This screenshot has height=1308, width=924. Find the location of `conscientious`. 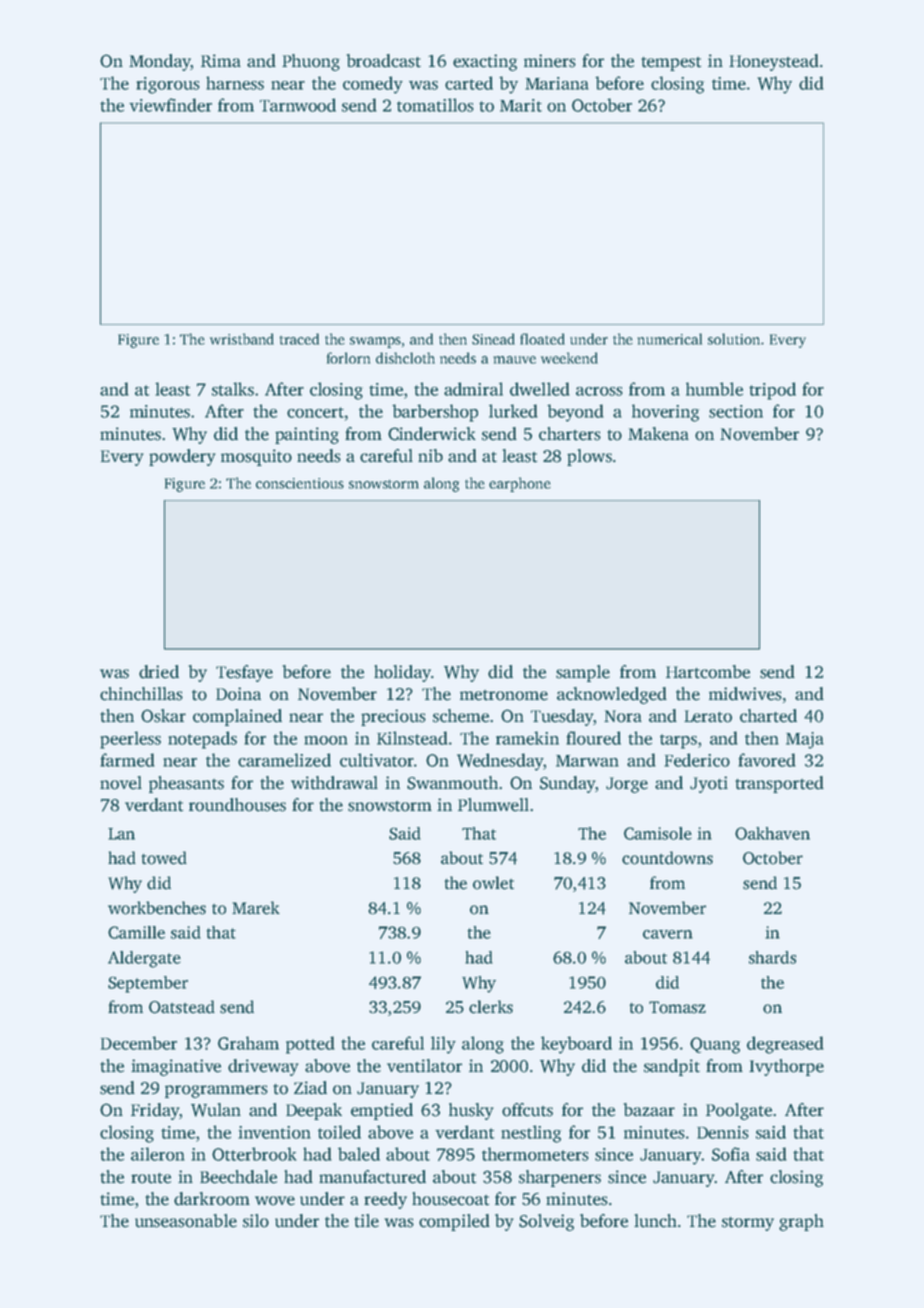

conscientious is located at coordinates (300, 483).
